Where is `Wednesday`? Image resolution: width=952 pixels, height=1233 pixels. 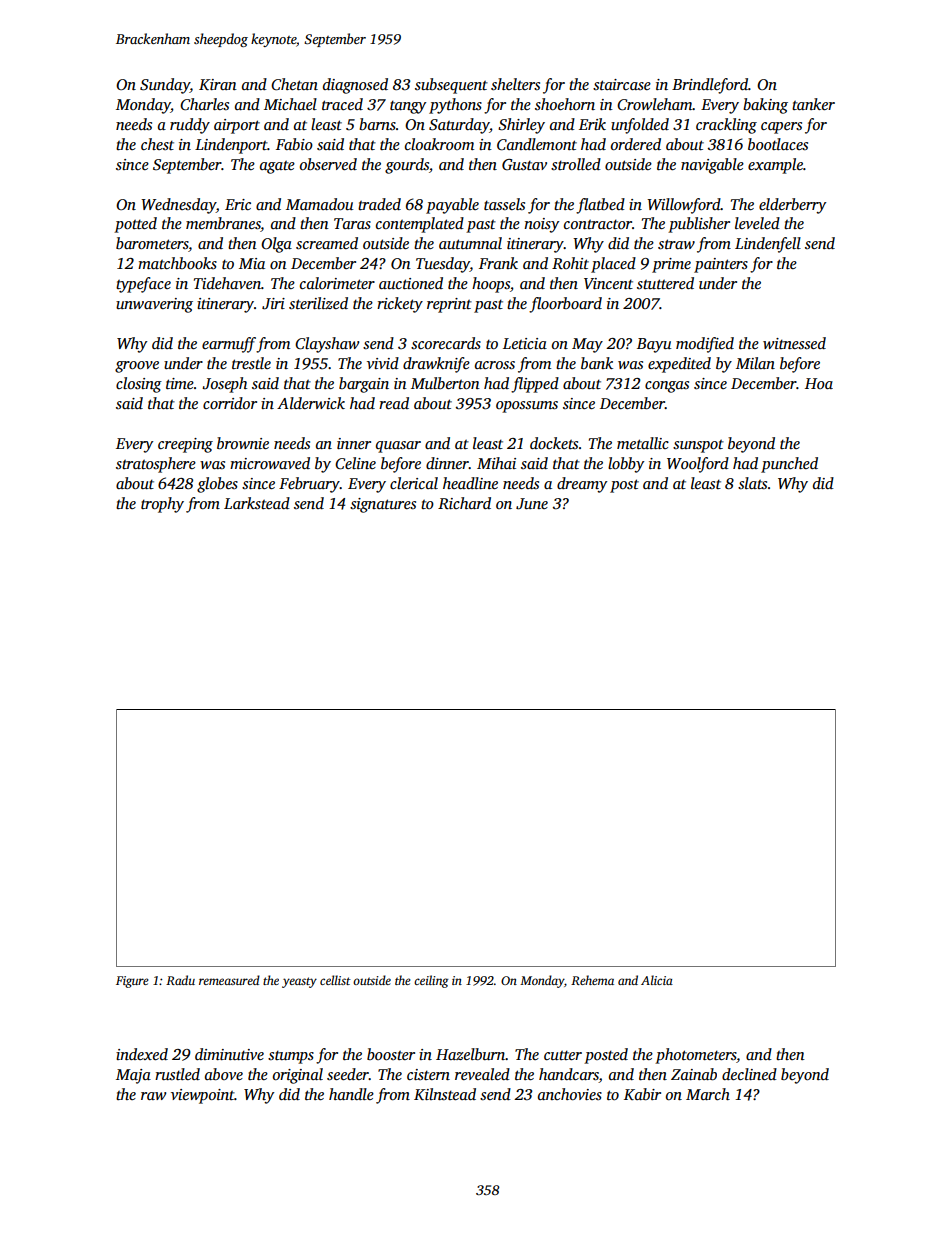
Wednesday is located at coordinates (178, 206).
